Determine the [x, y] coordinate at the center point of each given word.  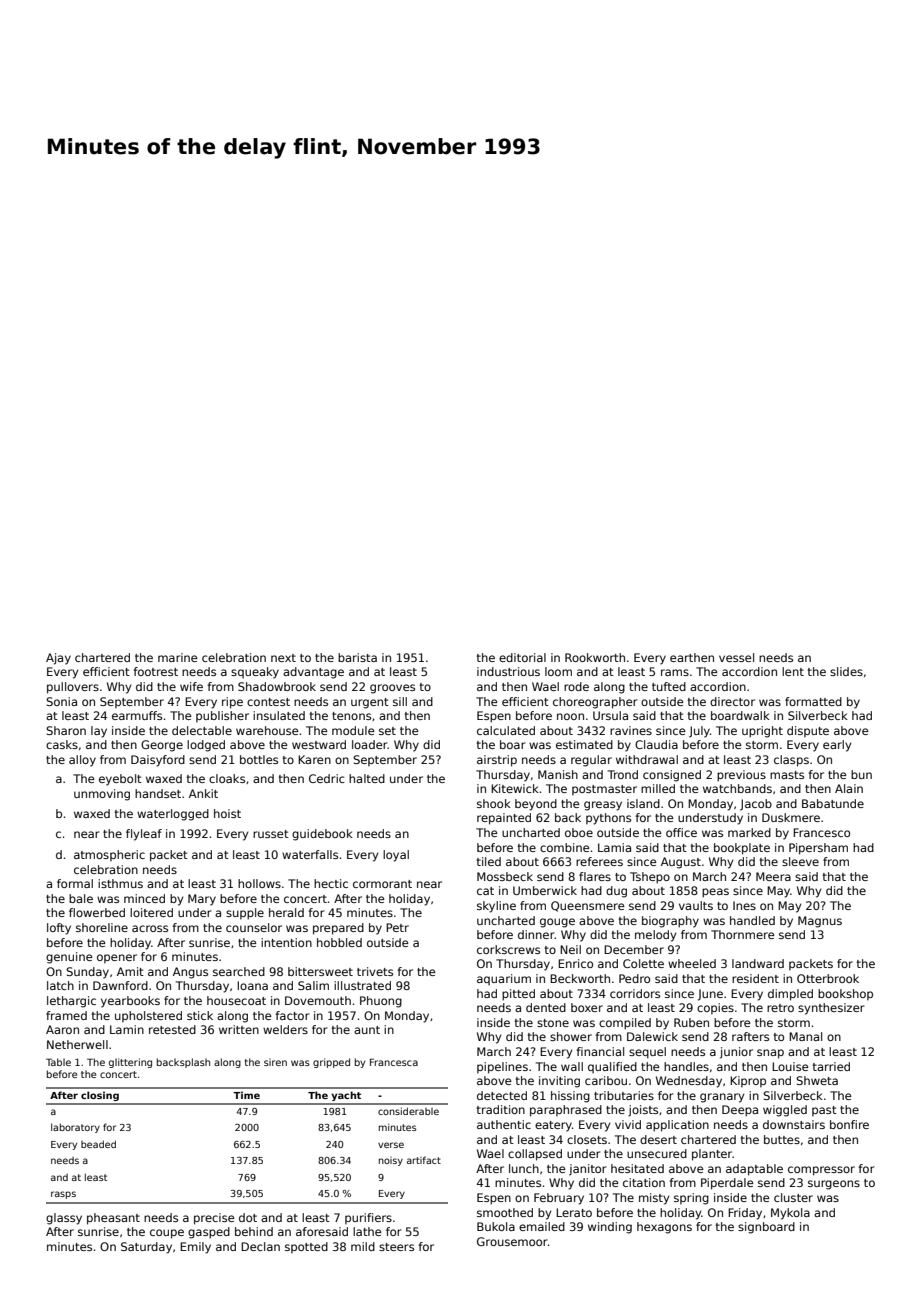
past [824, 1111]
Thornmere [743, 934]
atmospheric [109, 855]
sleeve [800, 861]
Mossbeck [505, 876]
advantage [313, 673]
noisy [391, 1161]
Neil [570, 949]
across [150, 928]
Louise [790, 1066]
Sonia [61, 701]
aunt [367, 1030]
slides [846, 671]
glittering [130, 1063]
